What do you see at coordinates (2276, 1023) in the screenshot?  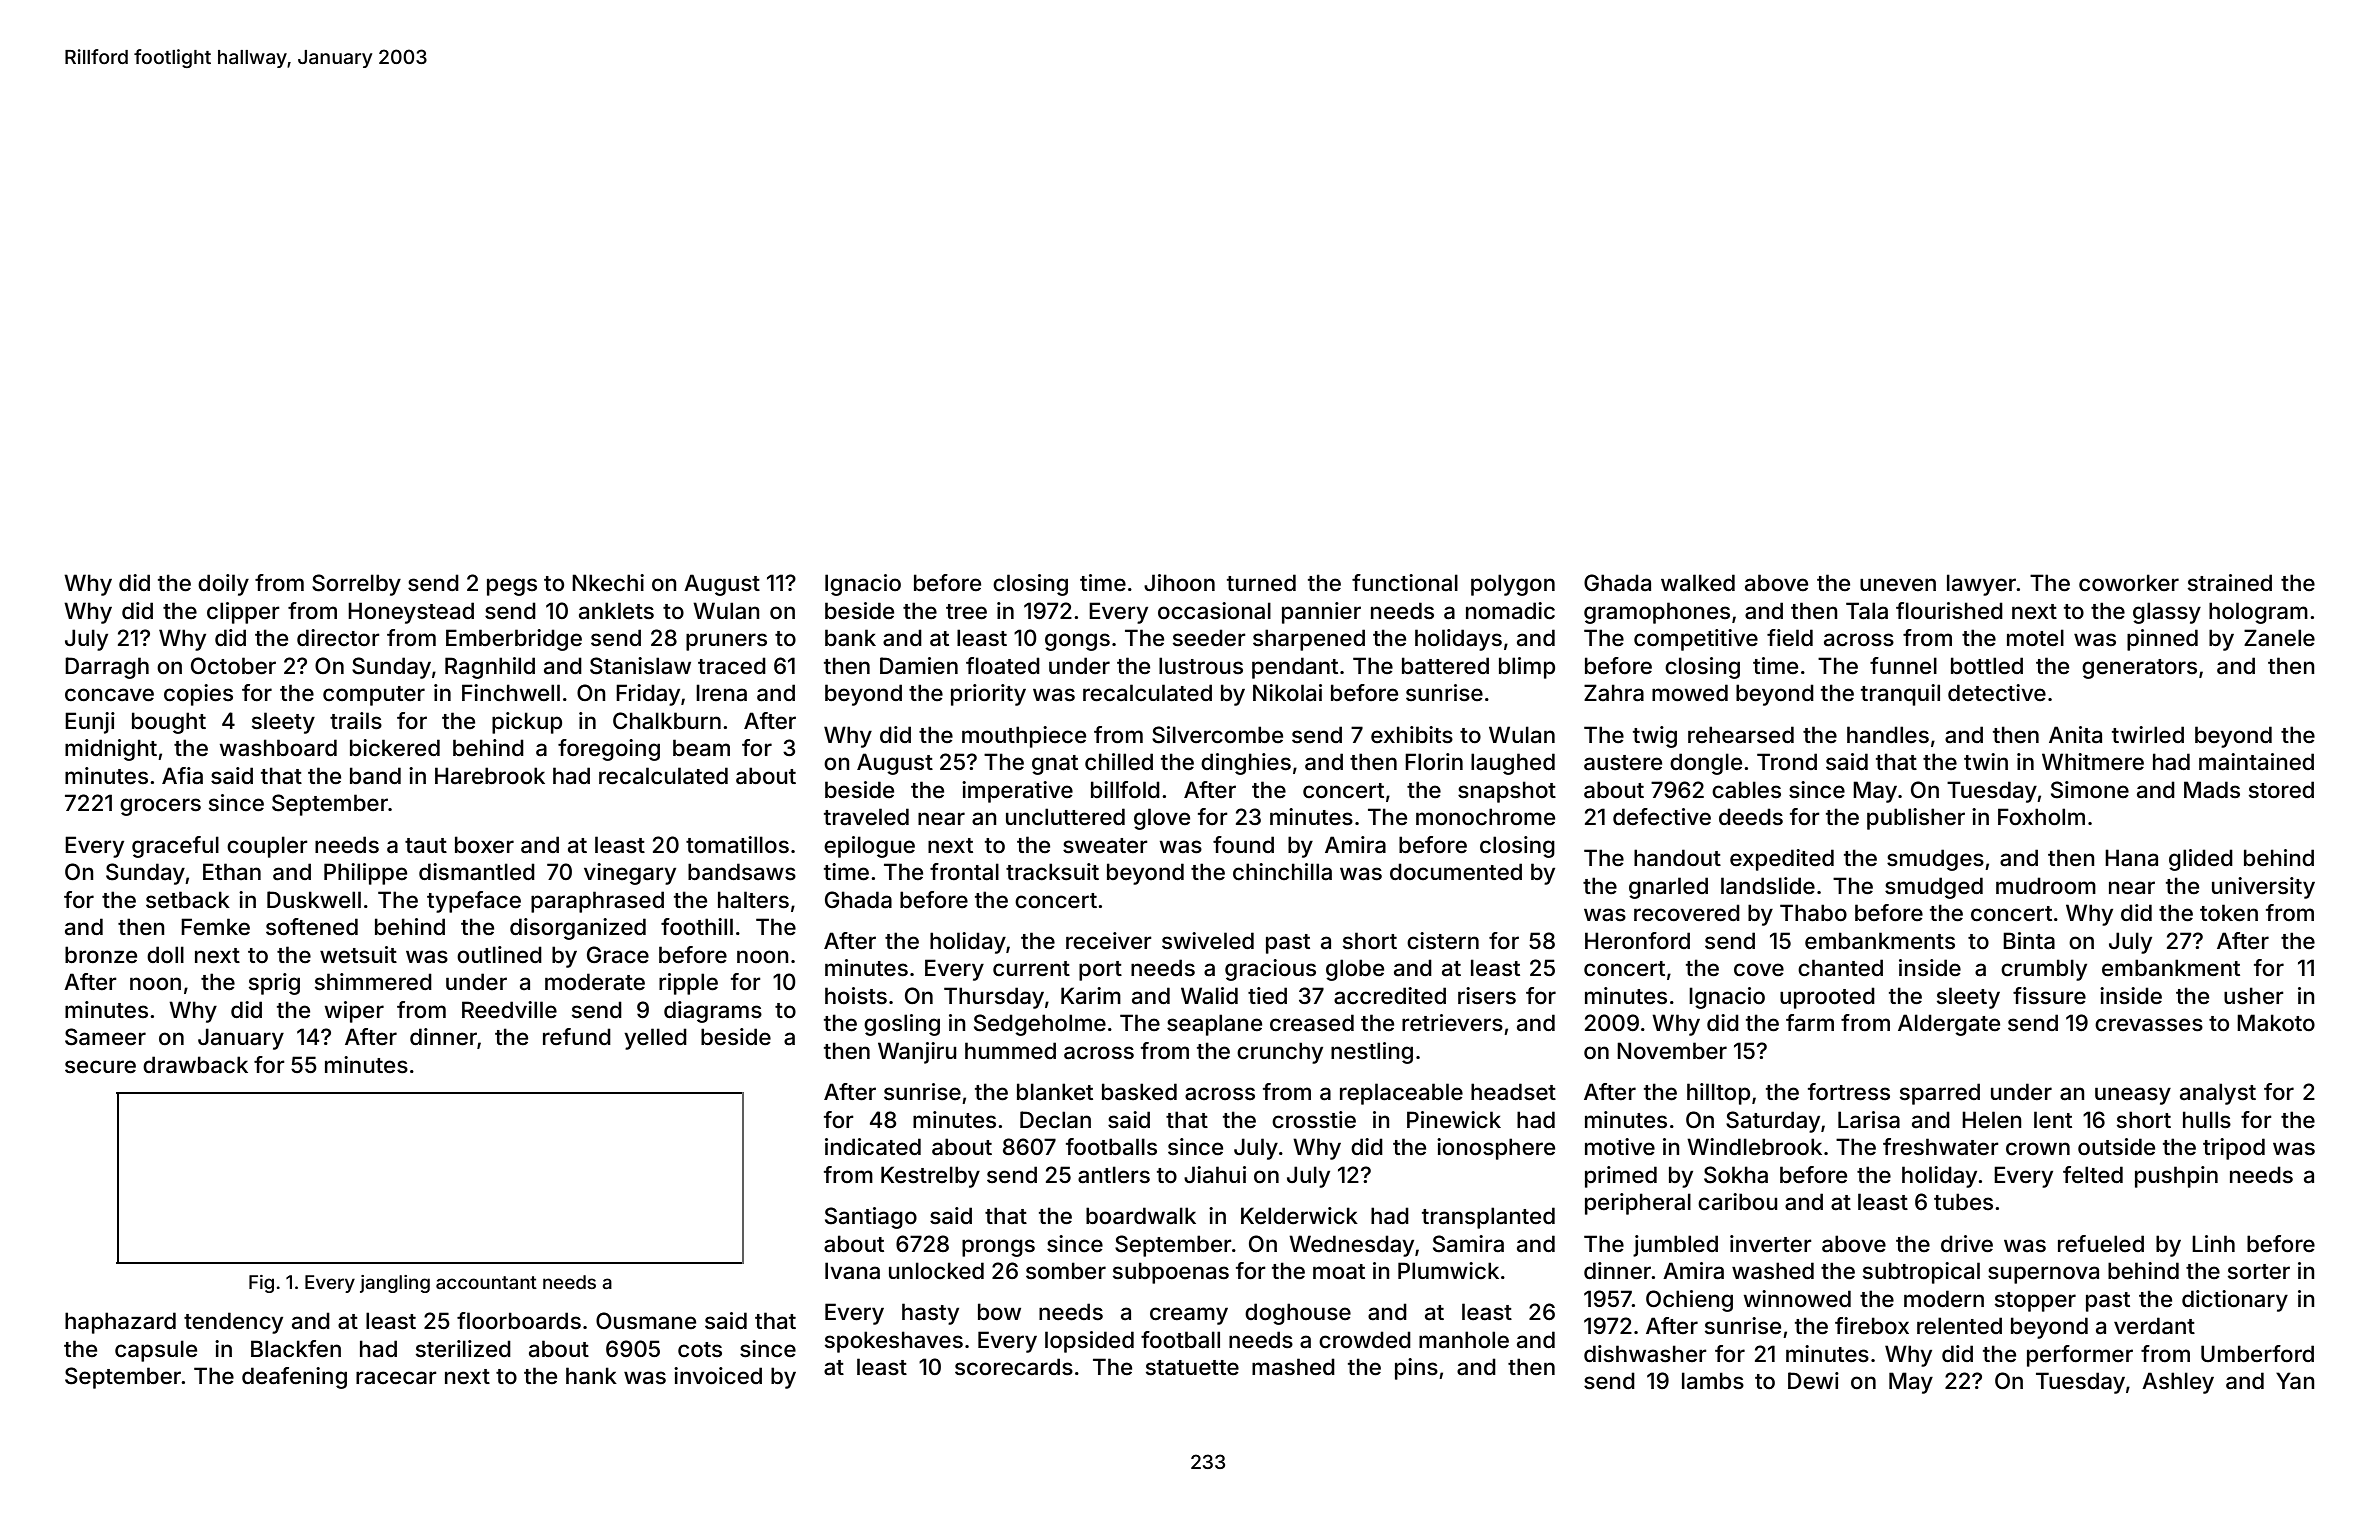 I see `Makoto` at bounding box center [2276, 1023].
